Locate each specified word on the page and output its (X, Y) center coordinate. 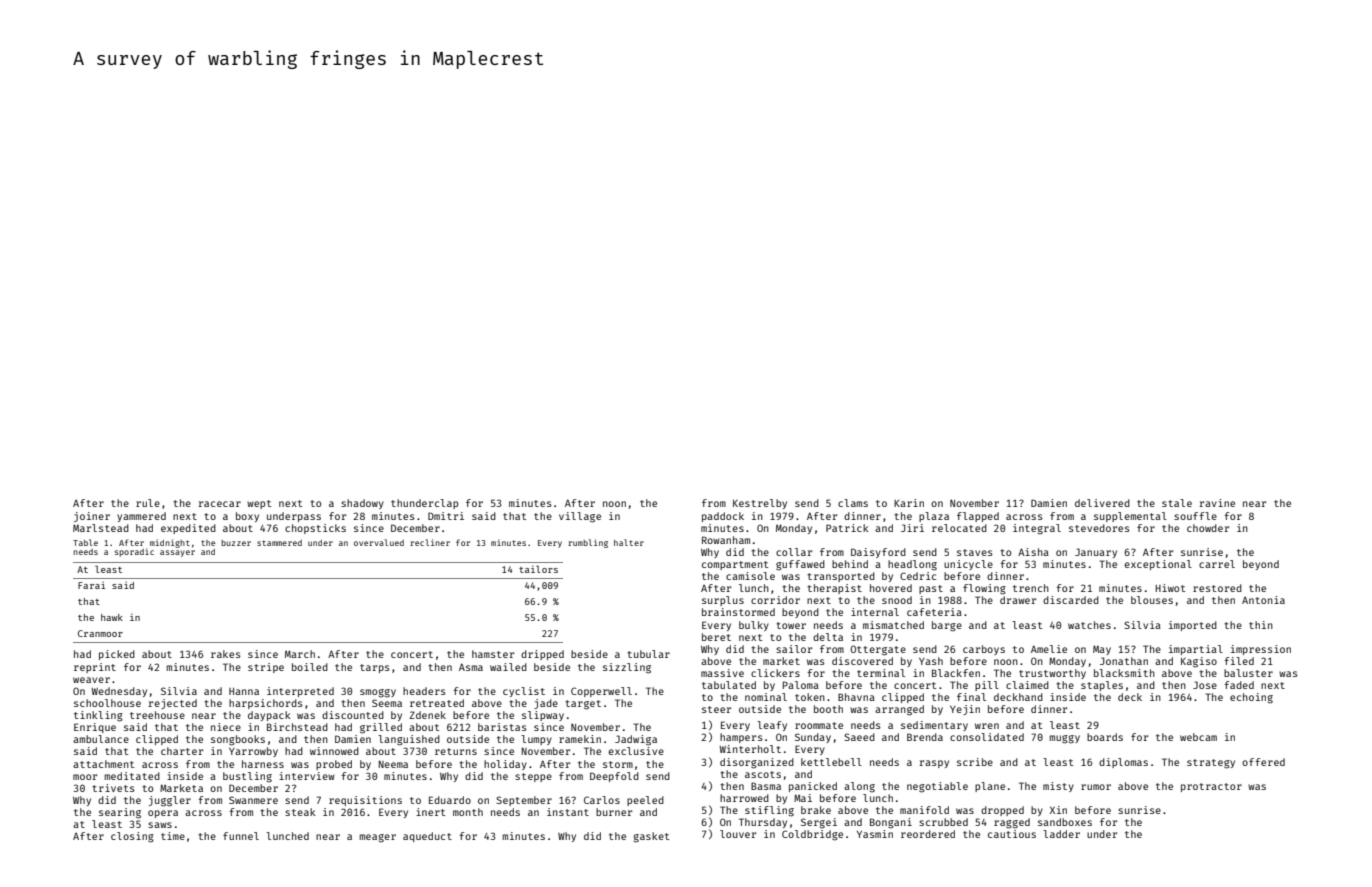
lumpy (536, 740)
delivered (1102, 503)
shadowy (362, 504)
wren (987, 726)
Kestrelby (760, 504)
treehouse (157, 715)
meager (378, 838)
